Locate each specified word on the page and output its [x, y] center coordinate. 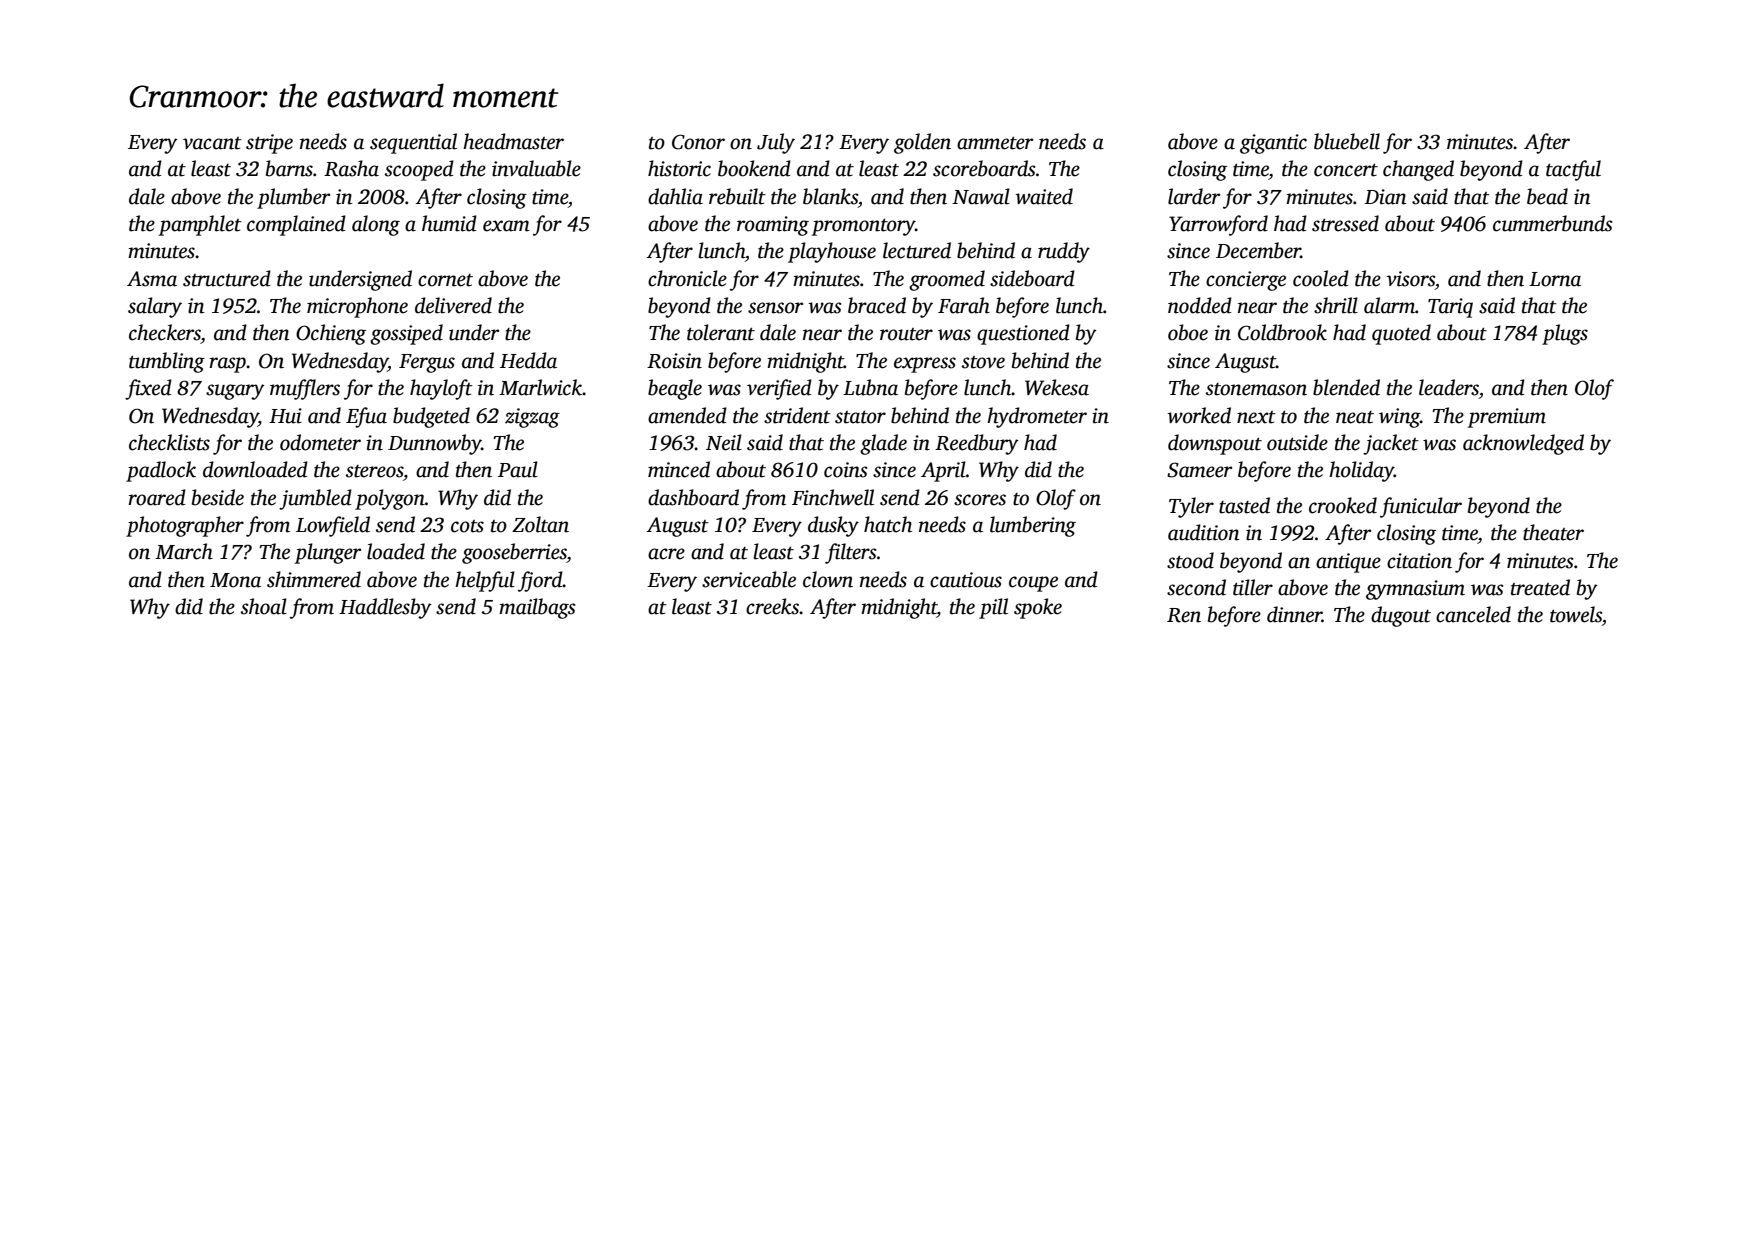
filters [851, 553]
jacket [1391, 444]
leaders [1449, 387]
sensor [775, 308]
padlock [161, 471]
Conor [698, 142]
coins [846, 470]
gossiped [406, 334]
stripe [269, 144]
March [184, 551]
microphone [357, 307]
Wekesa [1057, 387]
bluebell [1347, 141]
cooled [1321, 278]
